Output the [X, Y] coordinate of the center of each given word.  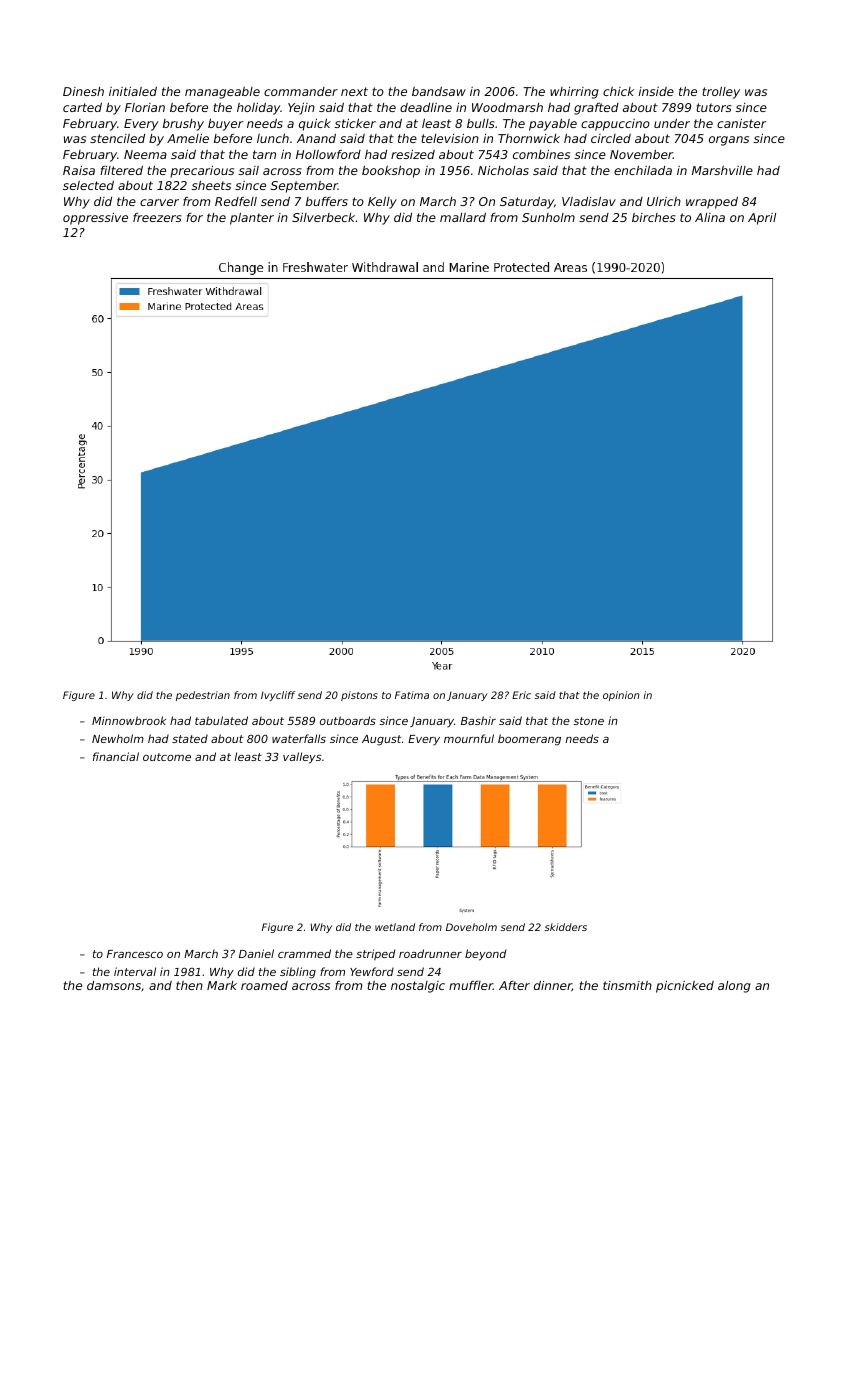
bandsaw [439, 91]
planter [252, 219]
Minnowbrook [129, 720]
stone [588, 721]
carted [82, 107]
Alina [710, 217]
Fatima [412, 695]
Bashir [478, 720]
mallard [463, 217]
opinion [621, 696]
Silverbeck [323, 217]
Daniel [256, 953]
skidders [565, 927]
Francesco [135, 954]
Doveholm [471, 927]
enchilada [643, 170]
